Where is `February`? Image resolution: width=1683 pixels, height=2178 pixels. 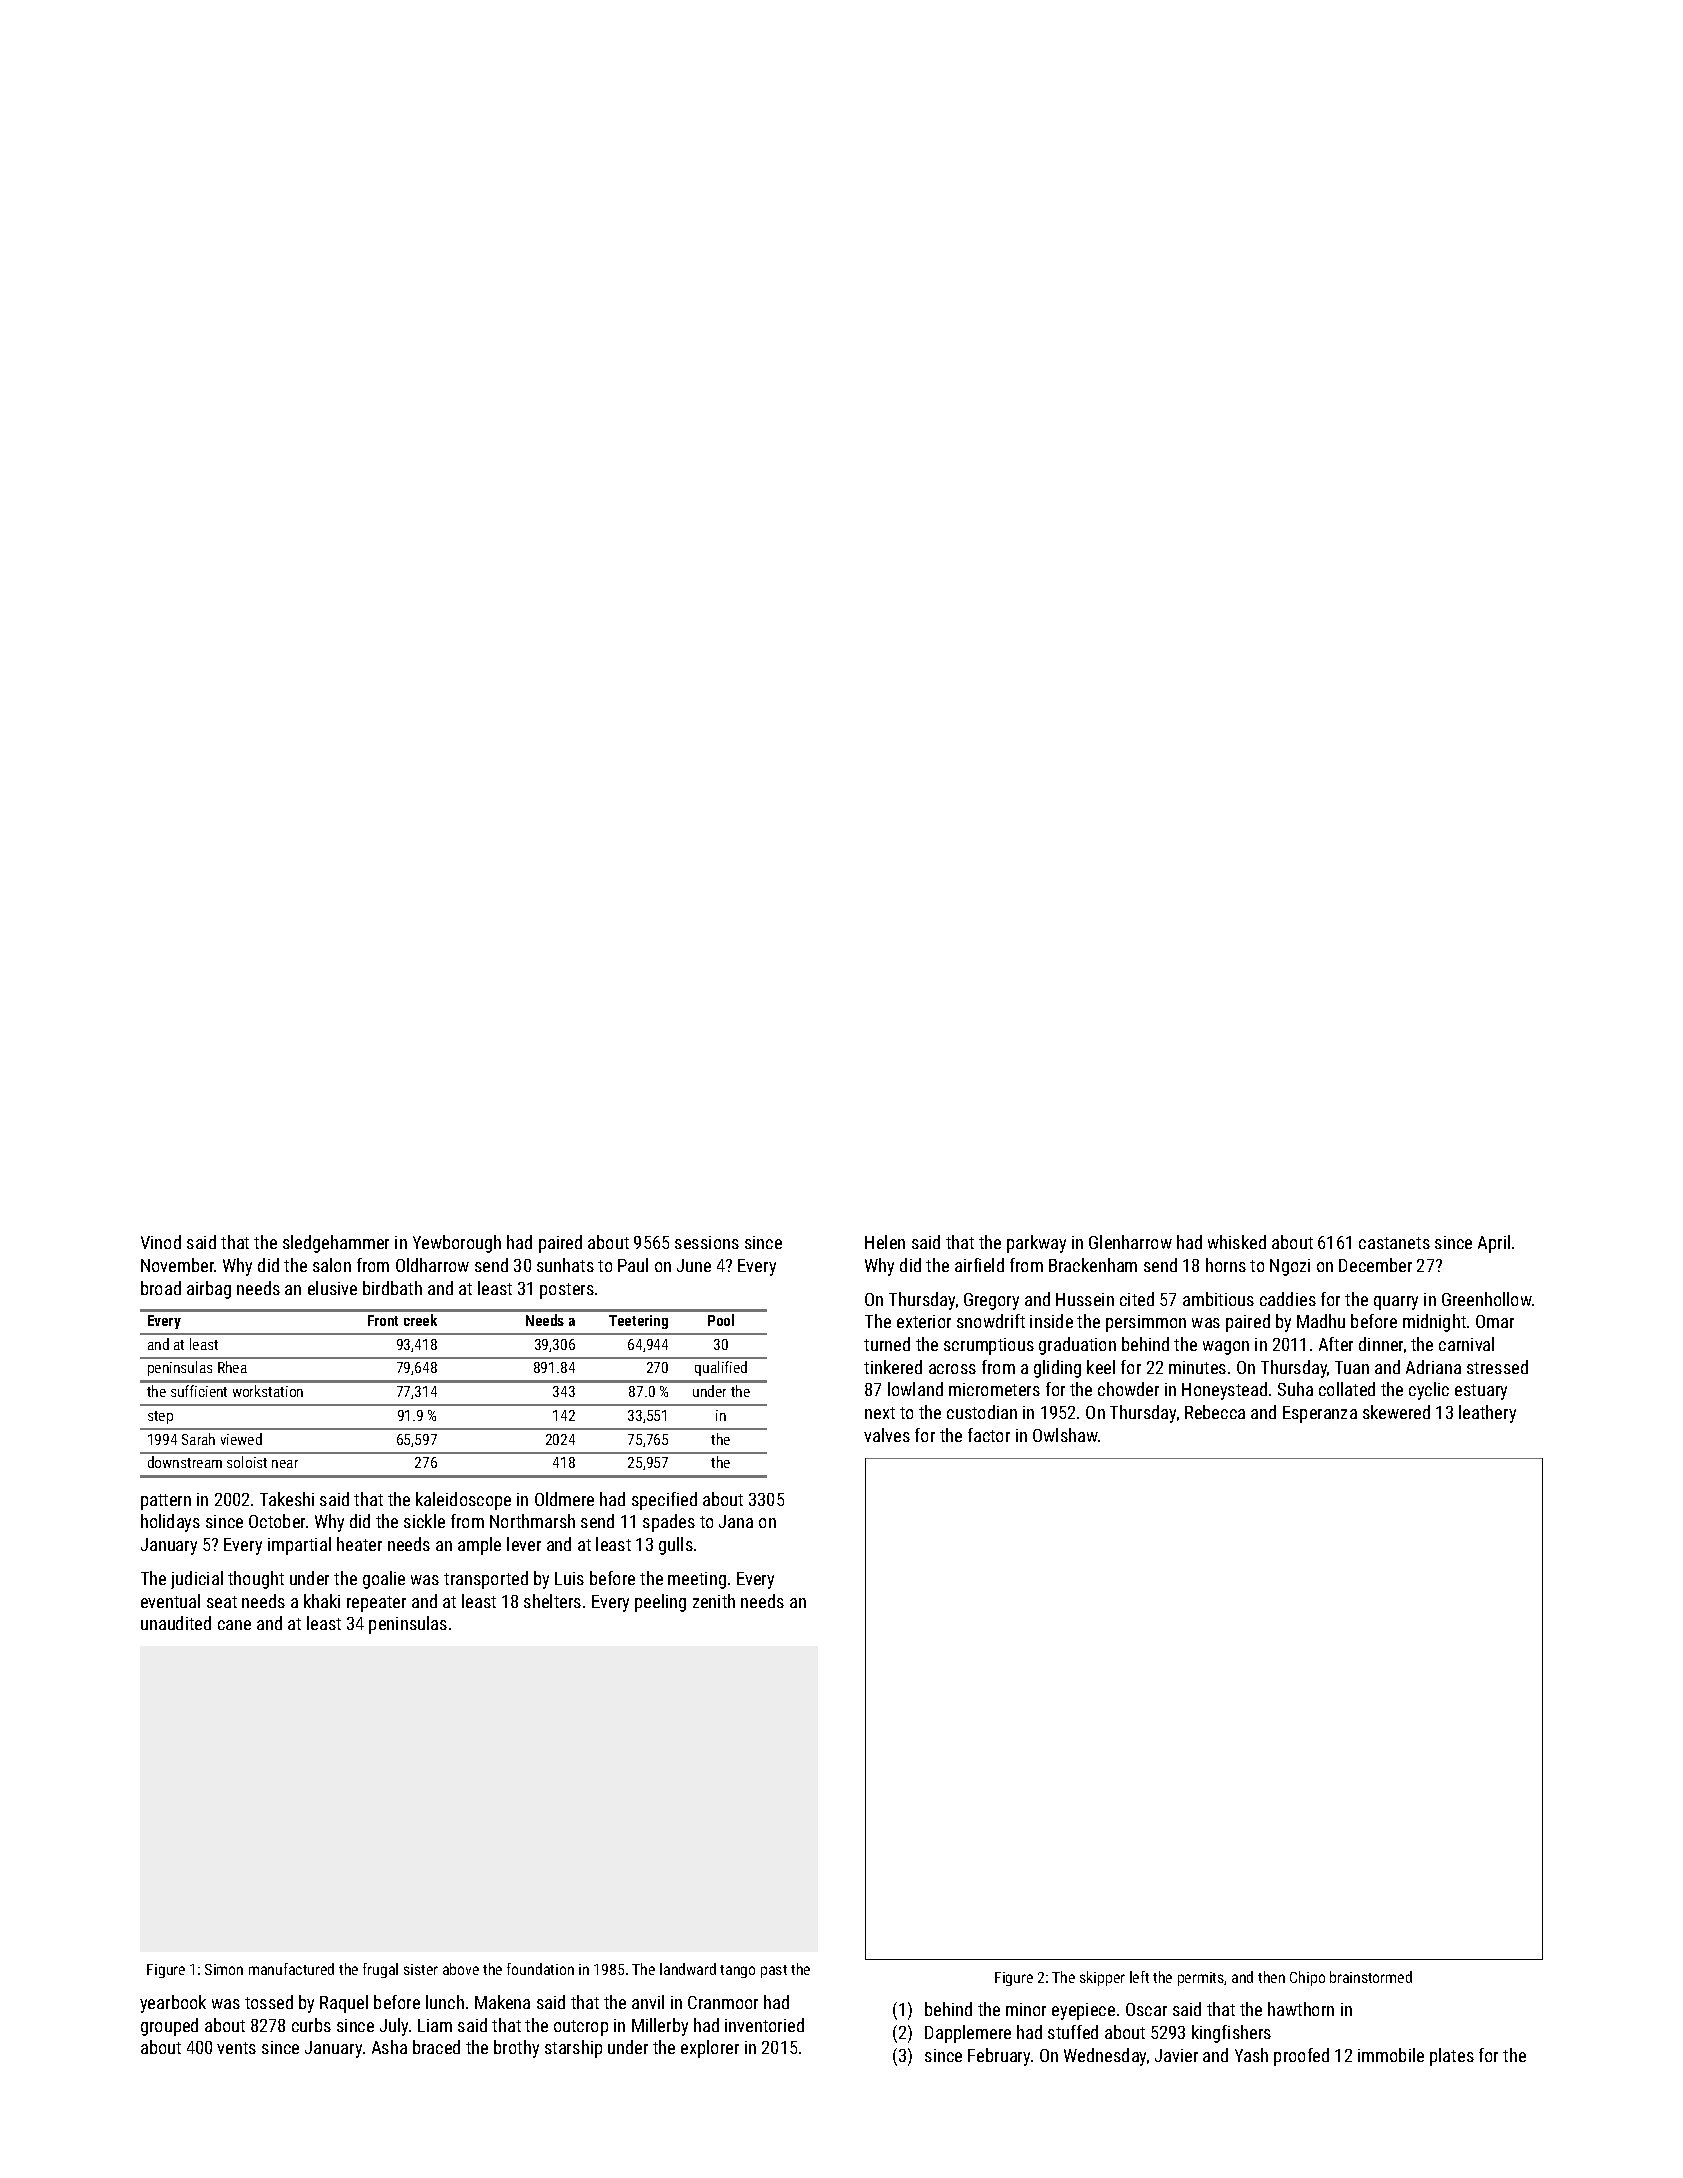
February is located at coordinates (999, 2057).
